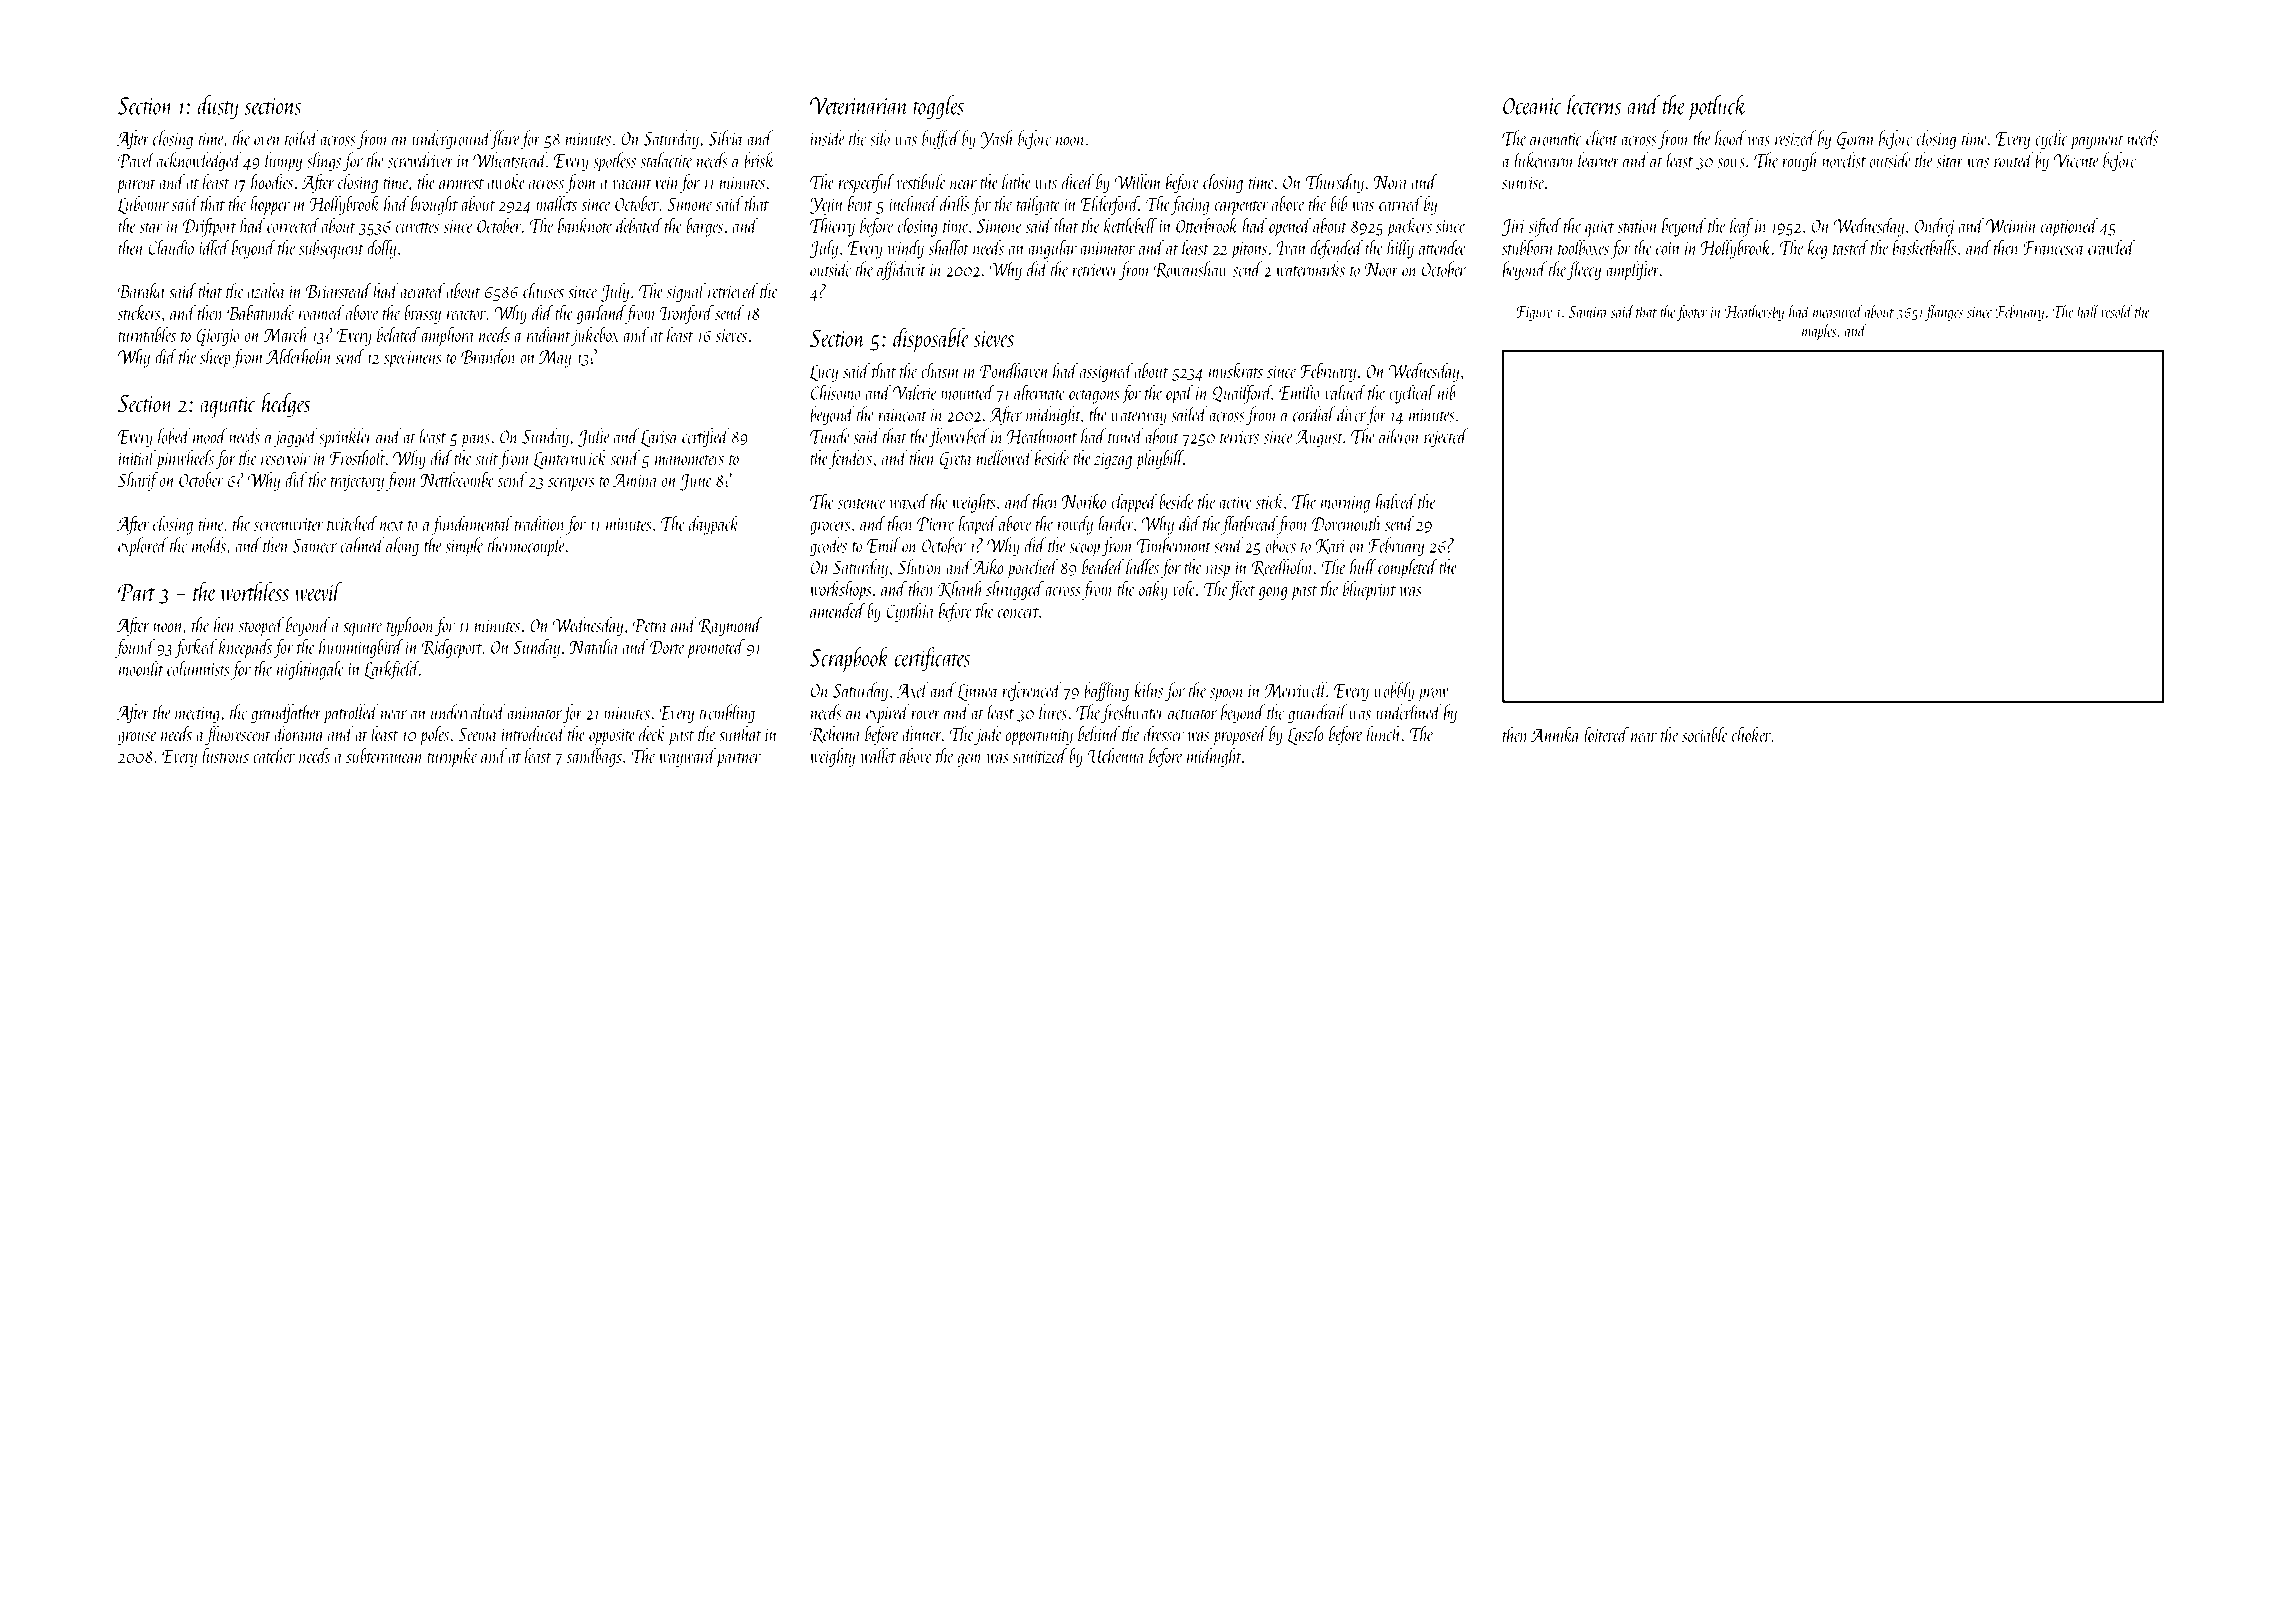 The height and width of the screenshot is (1614, 2282). I want to click on lustrous, so click(225, 755).
